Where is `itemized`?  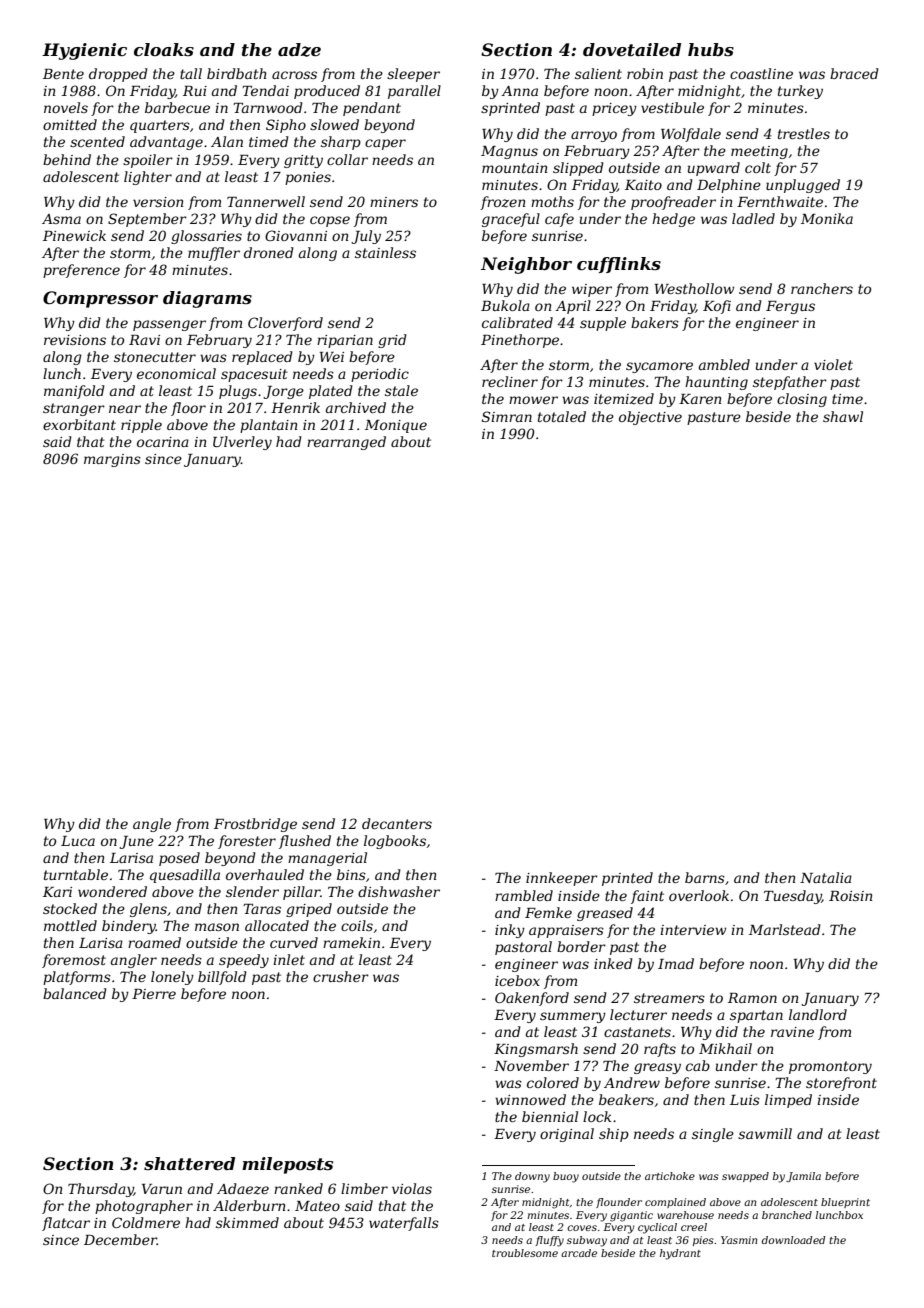
itemized is located at coordinates (624, 399).
